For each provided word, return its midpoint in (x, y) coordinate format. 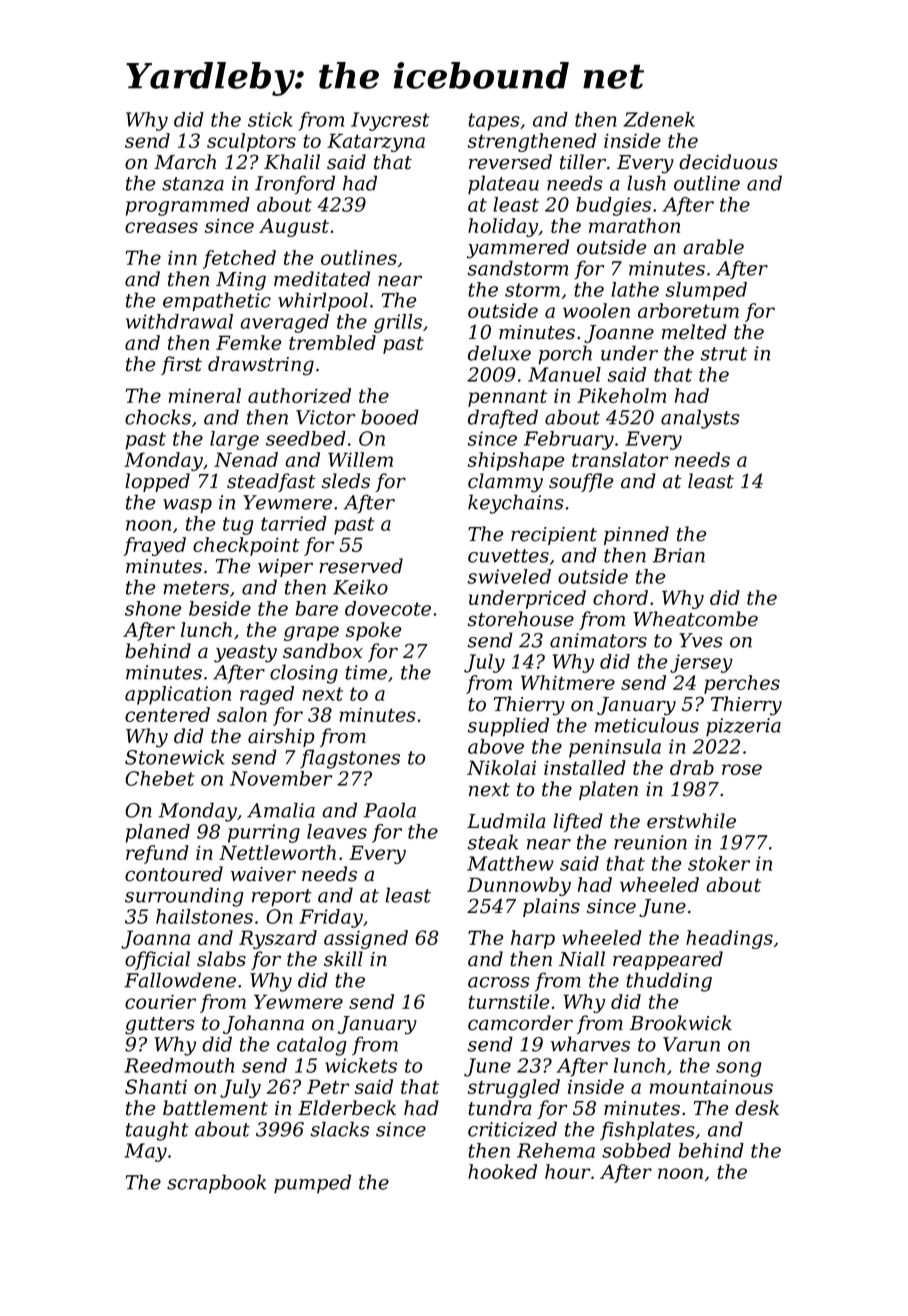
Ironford (295, 185)
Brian (679, 555)
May (145, 1152)
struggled (514, 1088)
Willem (360, 459)
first (181, 365)
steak (493, 842)
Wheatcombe (695, 619)
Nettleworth (277, 852)
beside (220, 608)
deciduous (728, 162)
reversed (510, 162)
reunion (650, 842)
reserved (361, 566)
